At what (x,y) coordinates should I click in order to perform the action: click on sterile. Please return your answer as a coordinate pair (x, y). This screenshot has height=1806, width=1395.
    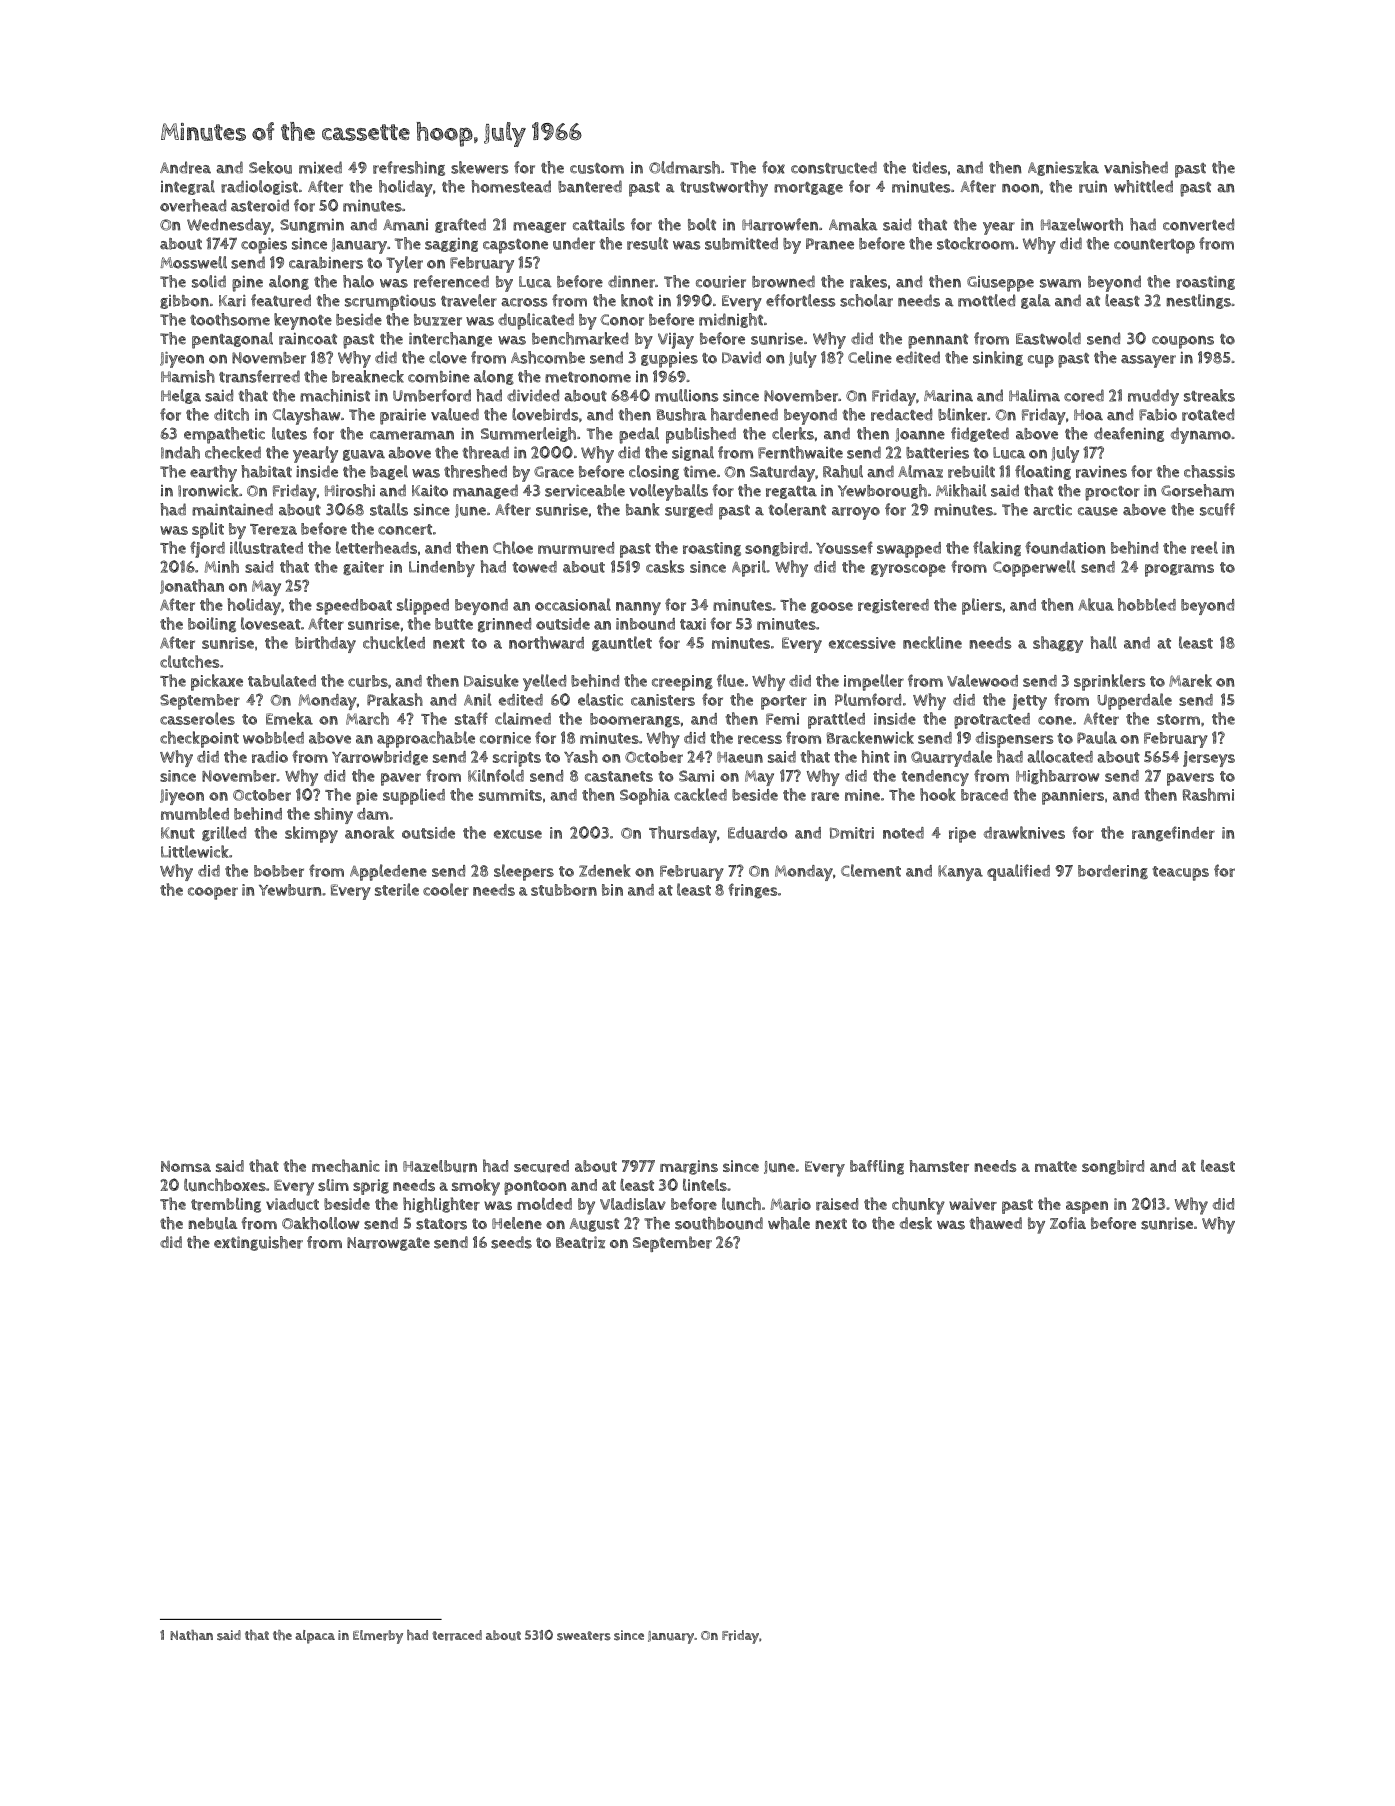
    Looking at the image, I should click on (397, 889).
